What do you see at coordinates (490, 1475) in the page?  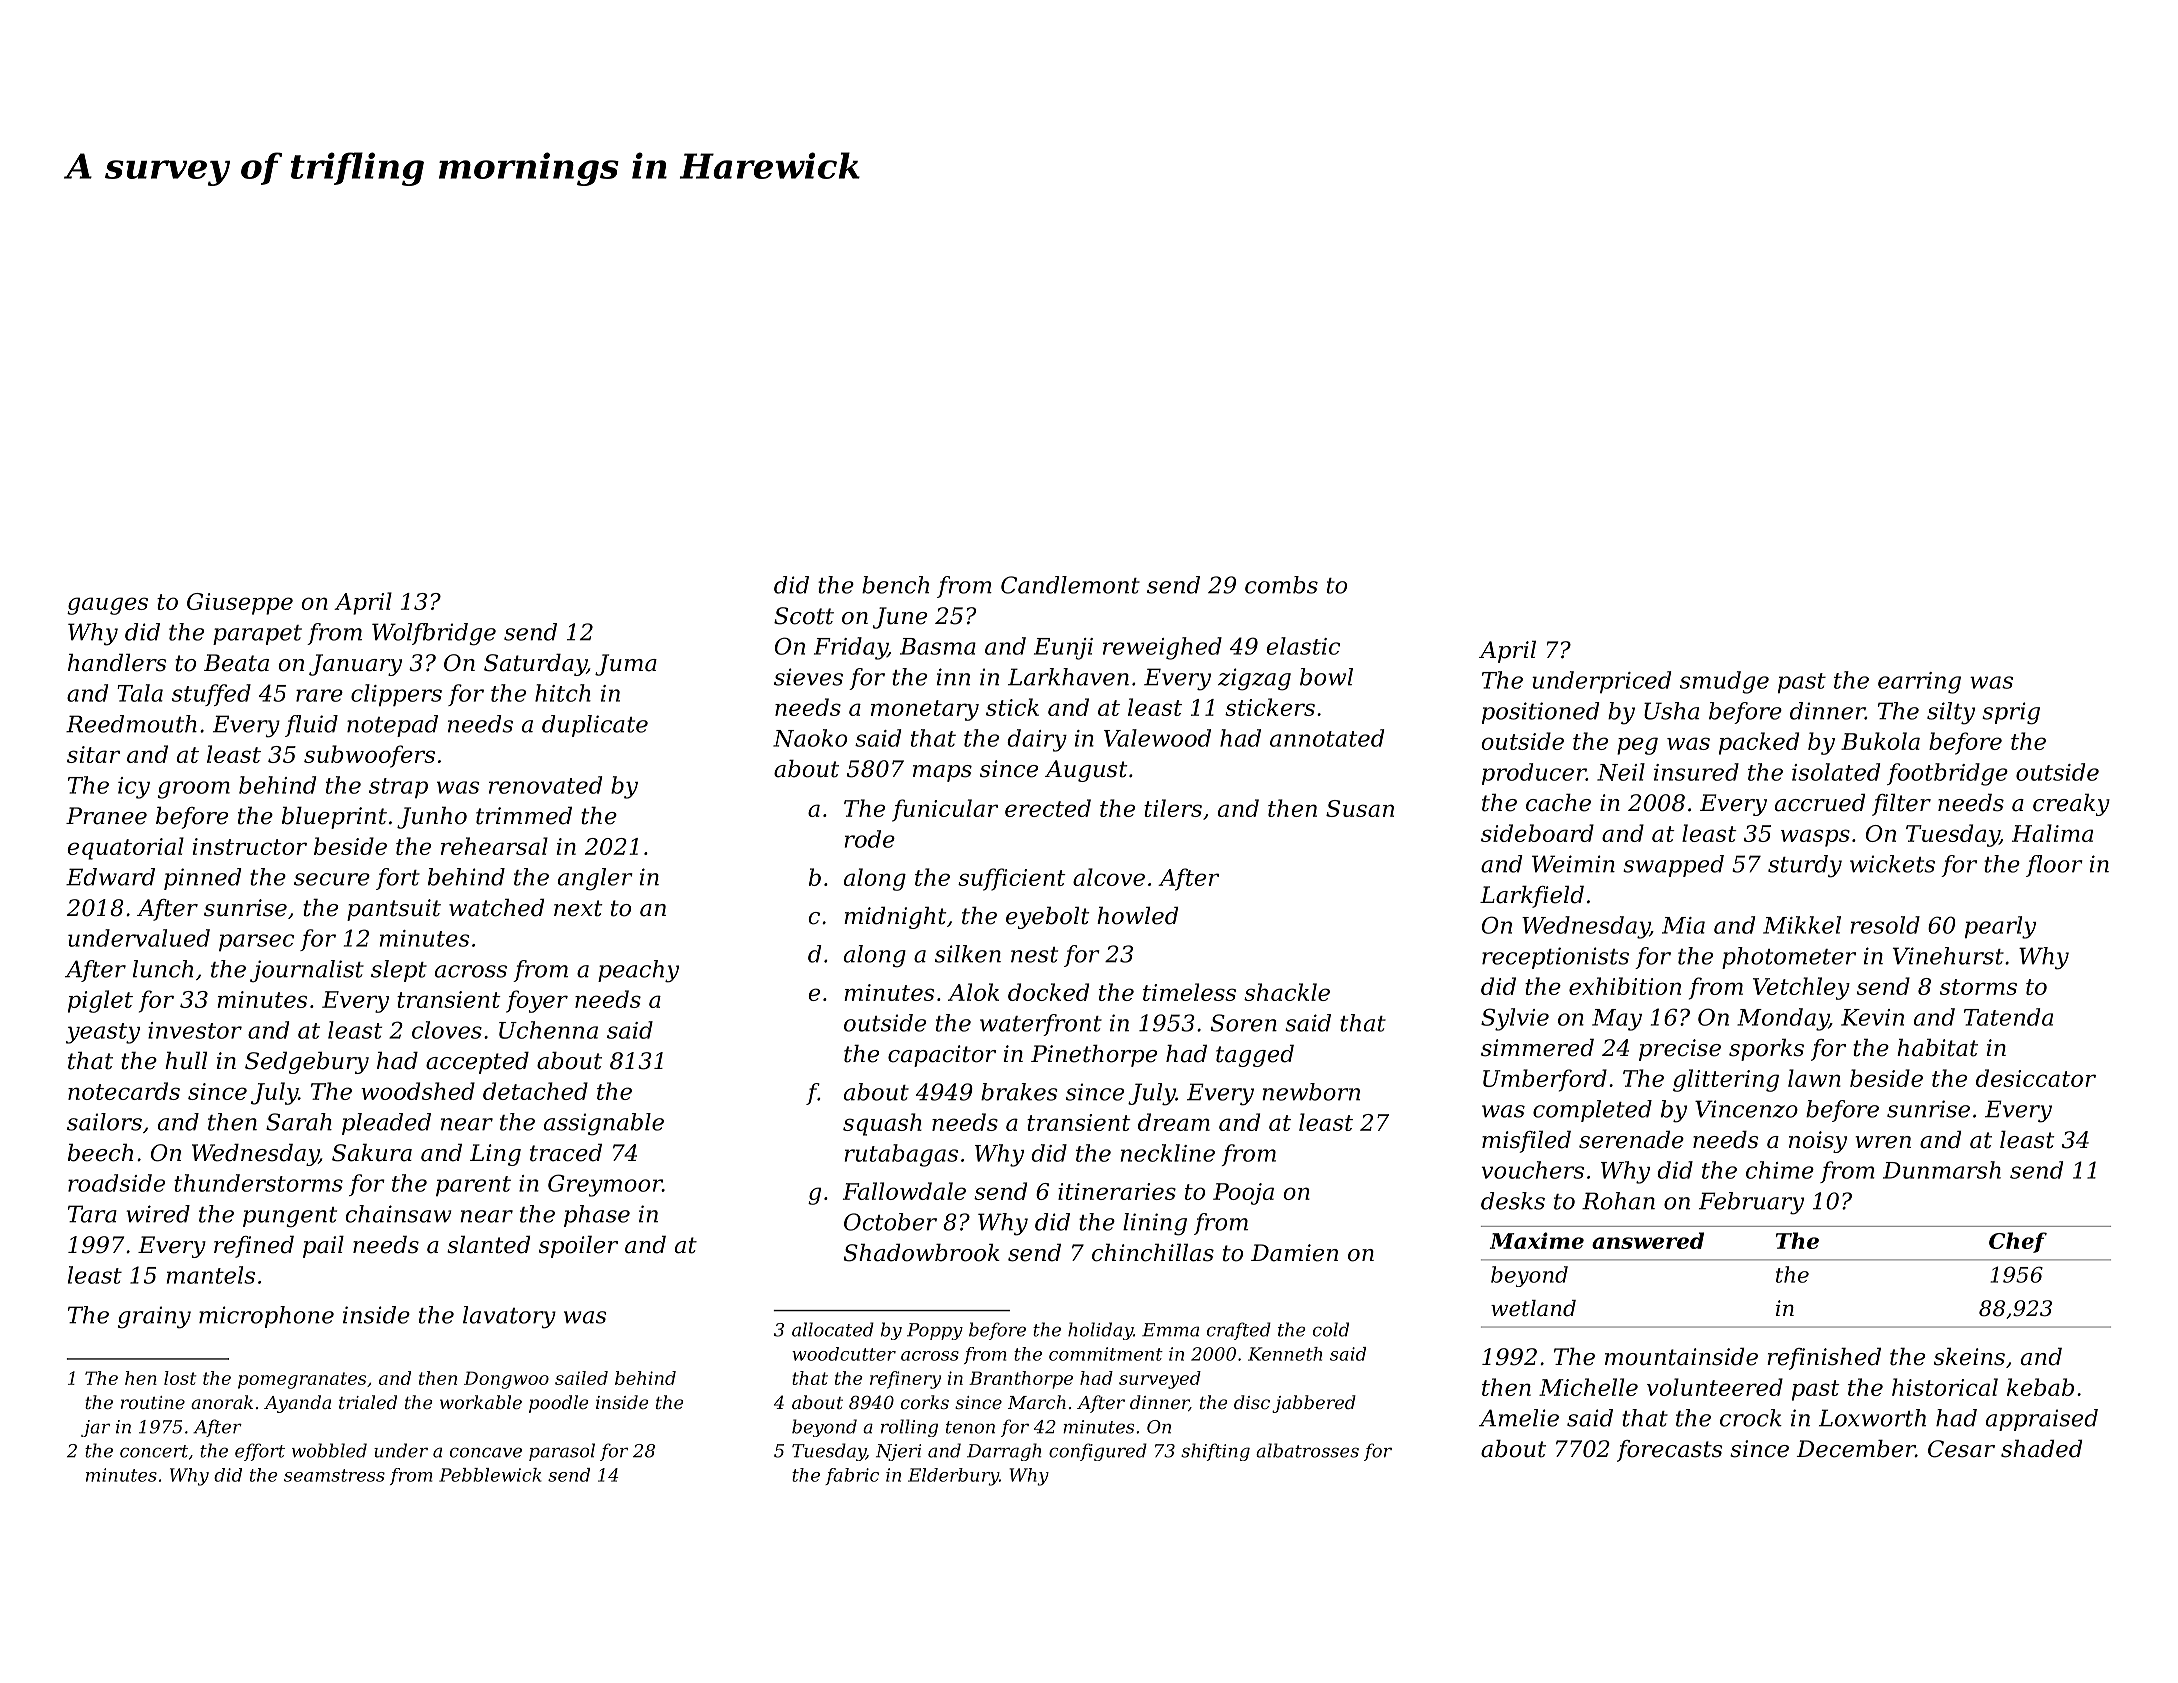 I see `Pebblewick` at bounding box center [490, 1475].
